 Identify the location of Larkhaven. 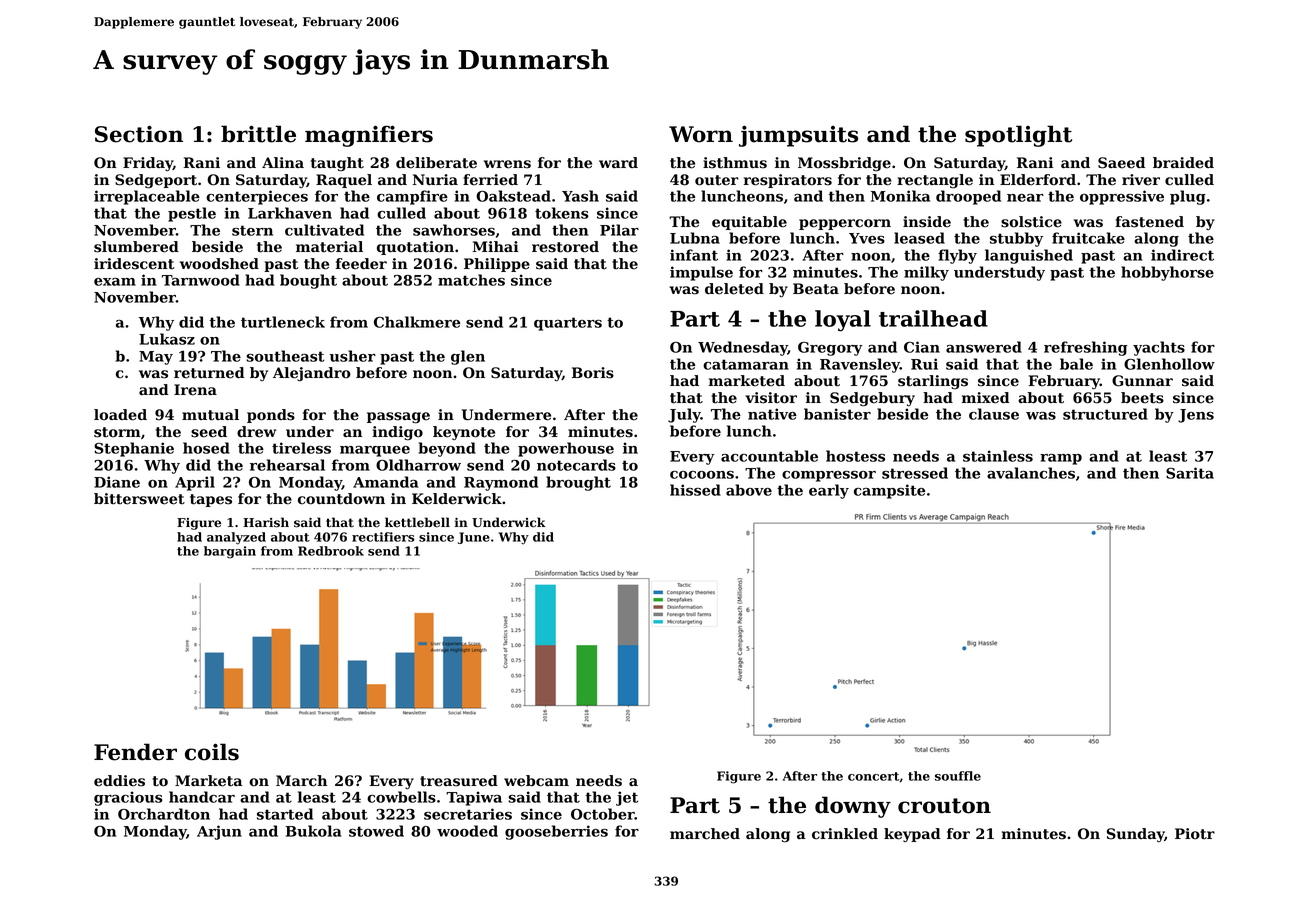
(290, 213).
